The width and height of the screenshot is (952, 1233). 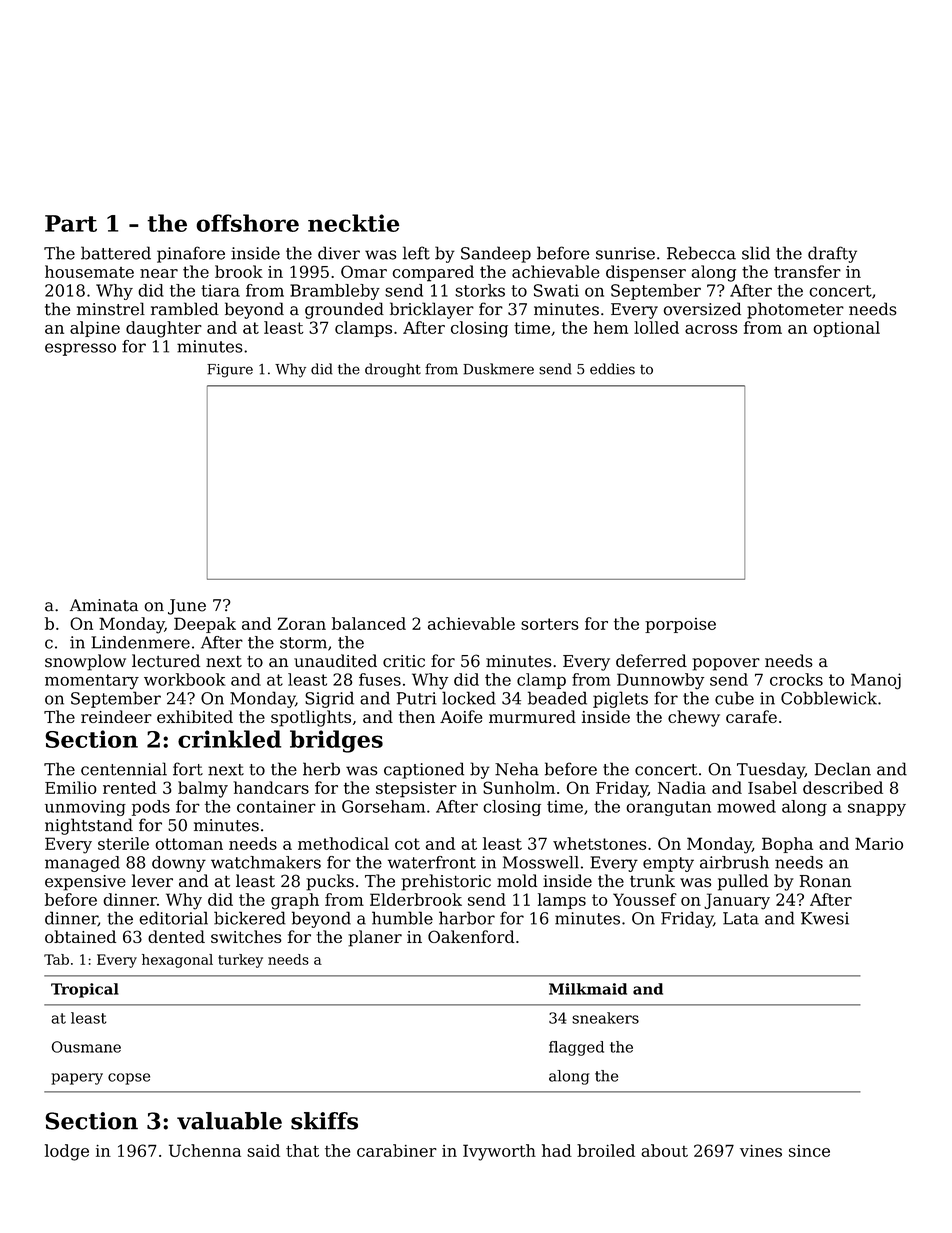 What do you see at coordinates (104, 605) in the screenshot?
I see `Aminata` at bounding box center [104, 605].
